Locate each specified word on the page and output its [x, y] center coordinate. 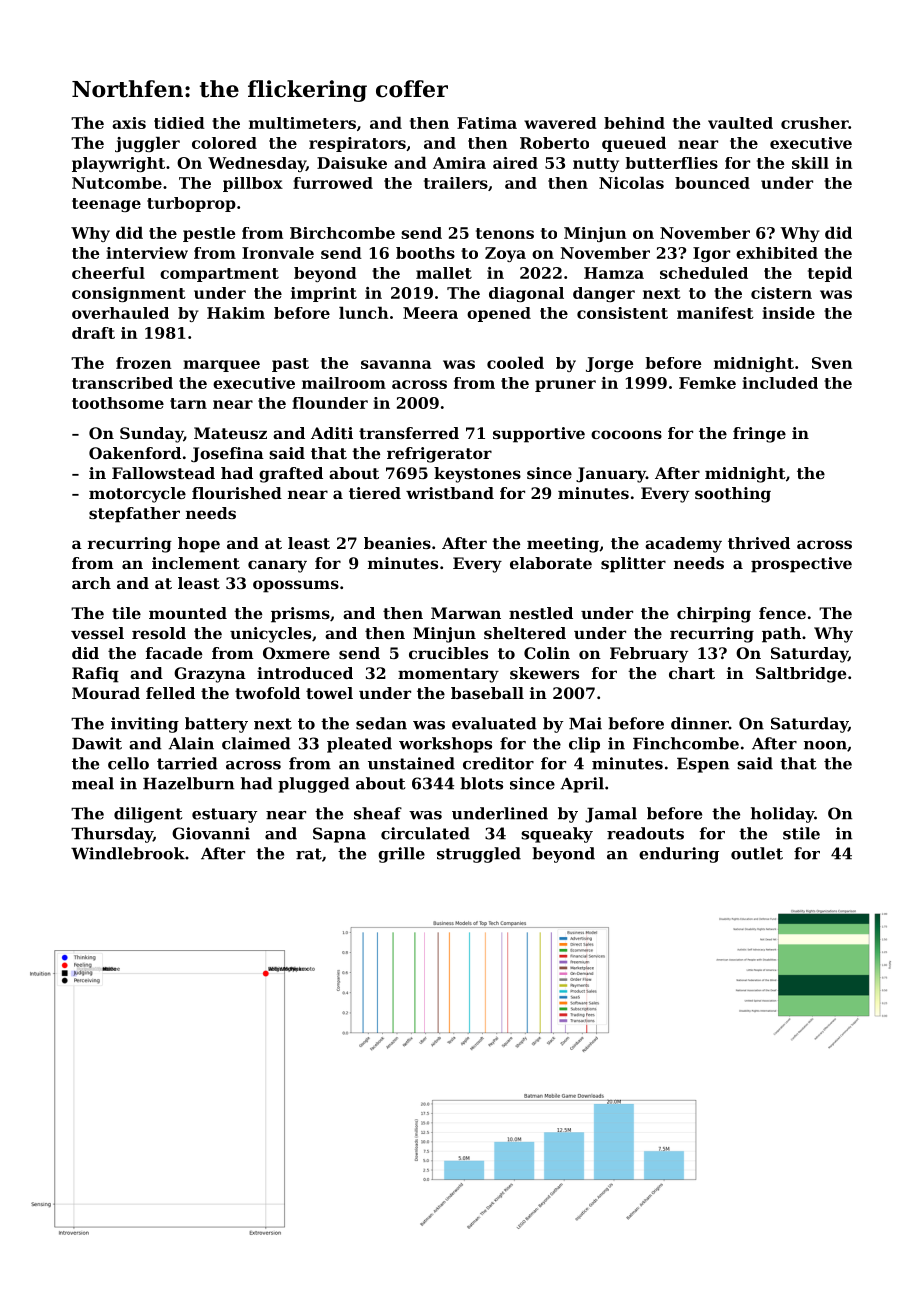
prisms [300, 615]
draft [93, 333]
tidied [179, 123]
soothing [733, 495]
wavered [560, 123]
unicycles [270, 635]
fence [782, 613]
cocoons [626, 434]
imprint [324, 294]
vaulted [740, 123]
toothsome [118, 403]
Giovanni [211, 833]
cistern [781, 293]
